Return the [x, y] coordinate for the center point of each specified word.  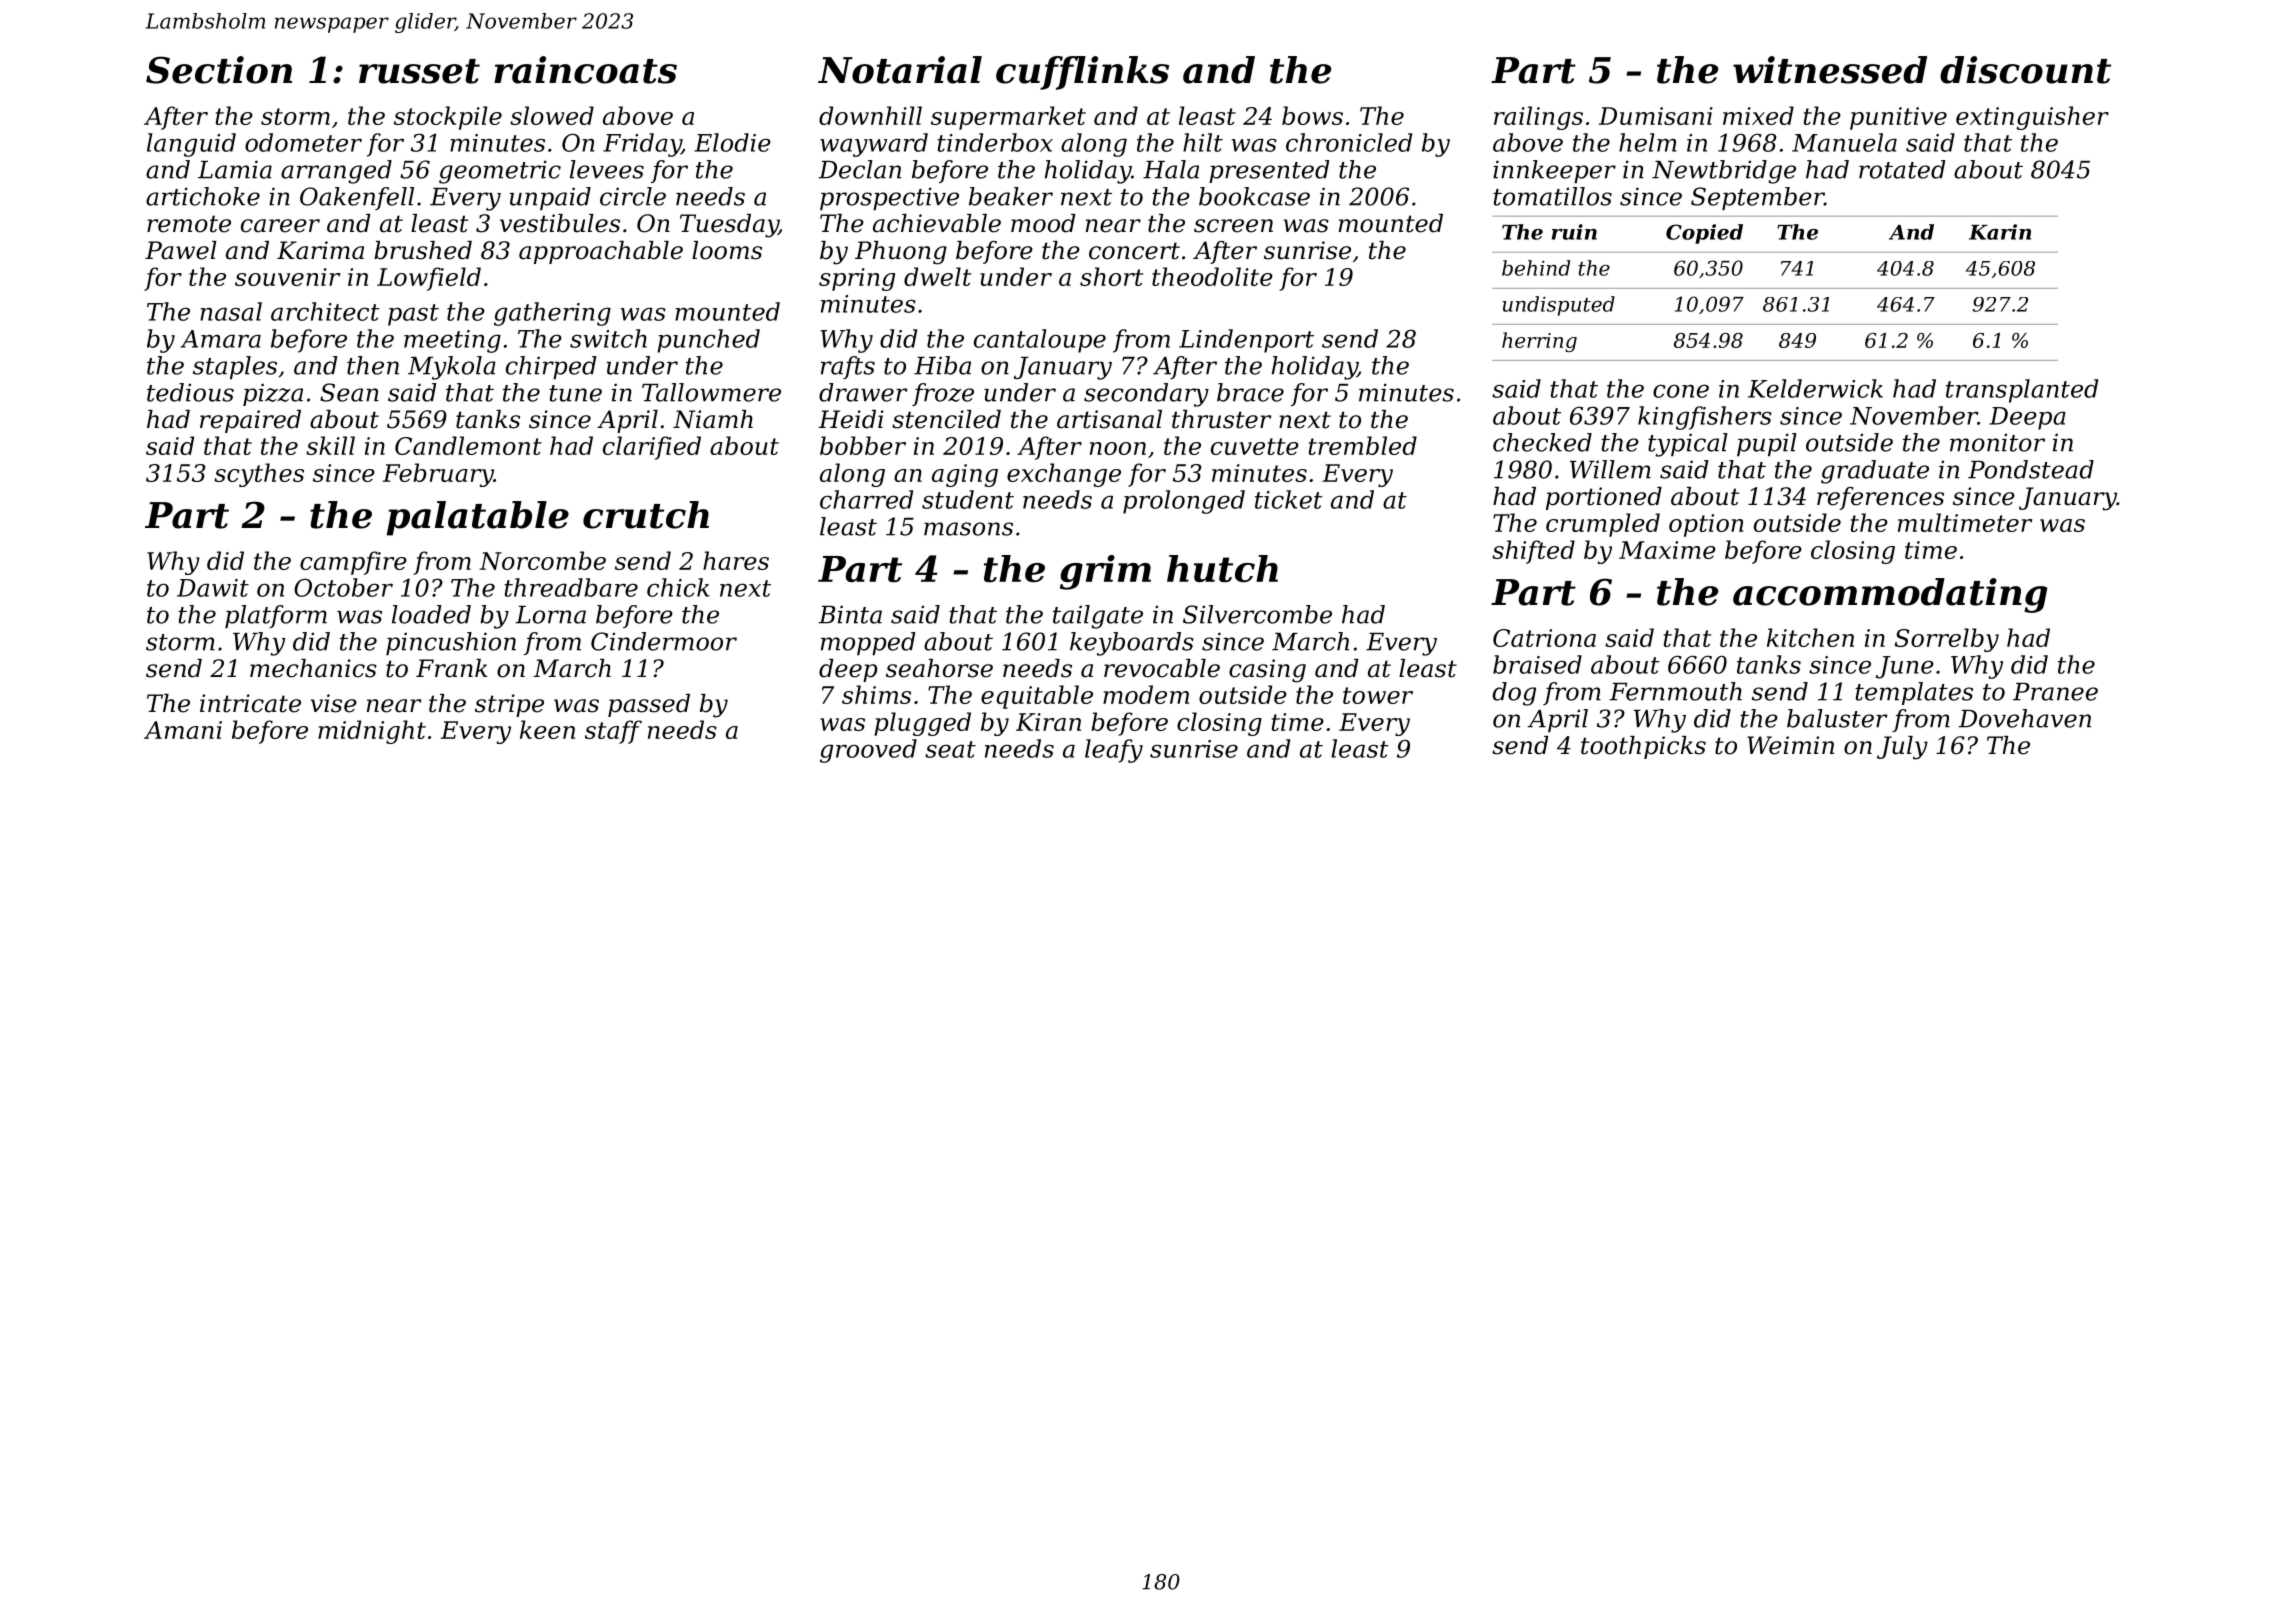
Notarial [900, 70]
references [1880, 498]
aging [965, 475]
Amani [183, 730]
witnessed [1830, 70]
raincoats [585, 70]
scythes [259, 475]
